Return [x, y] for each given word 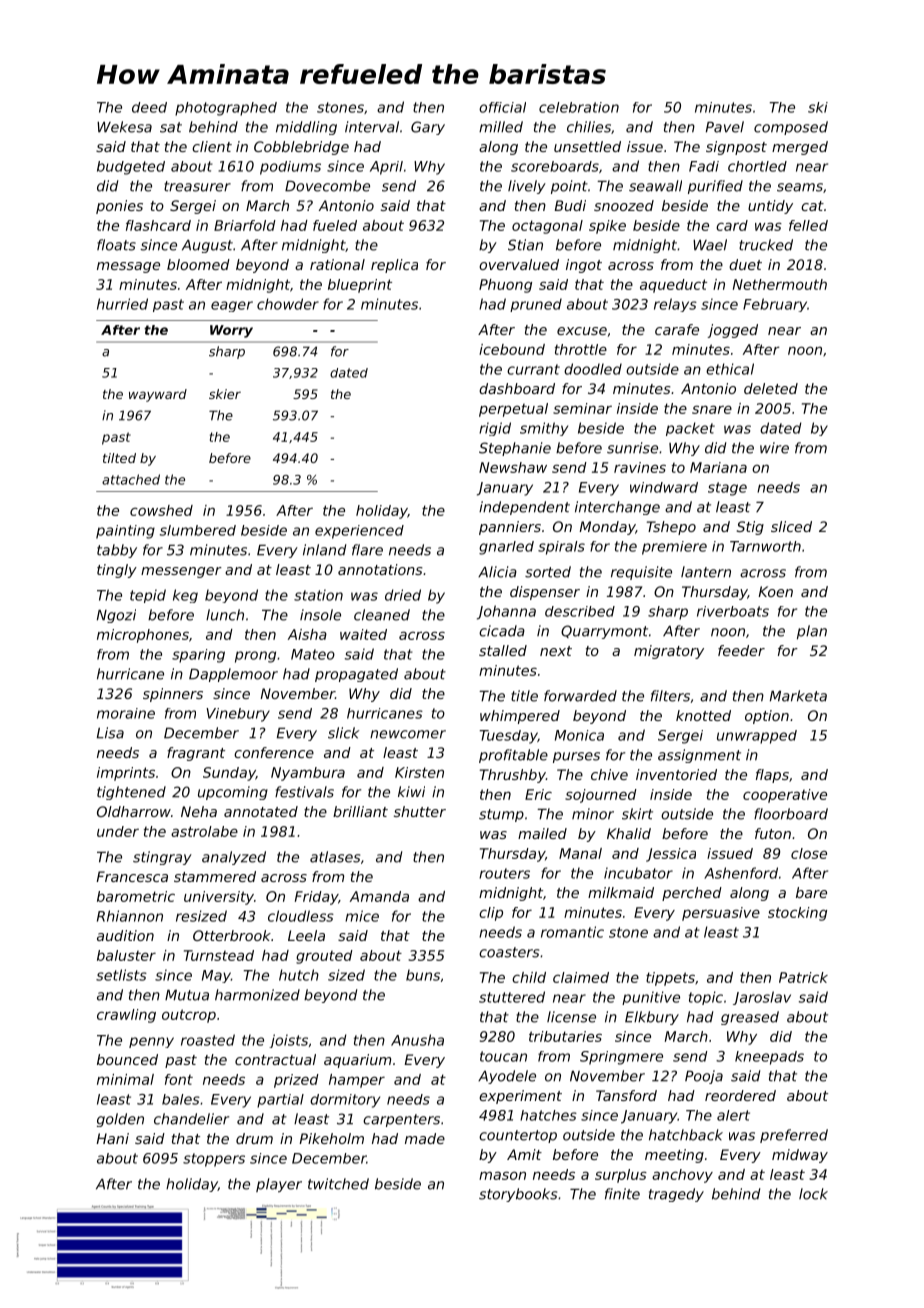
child [529, 977]
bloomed [198, 264]
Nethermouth [780, 284]
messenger [181, 572]
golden [120, 1120]
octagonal [547, 227]
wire [774, 448]
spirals [561, 548]
